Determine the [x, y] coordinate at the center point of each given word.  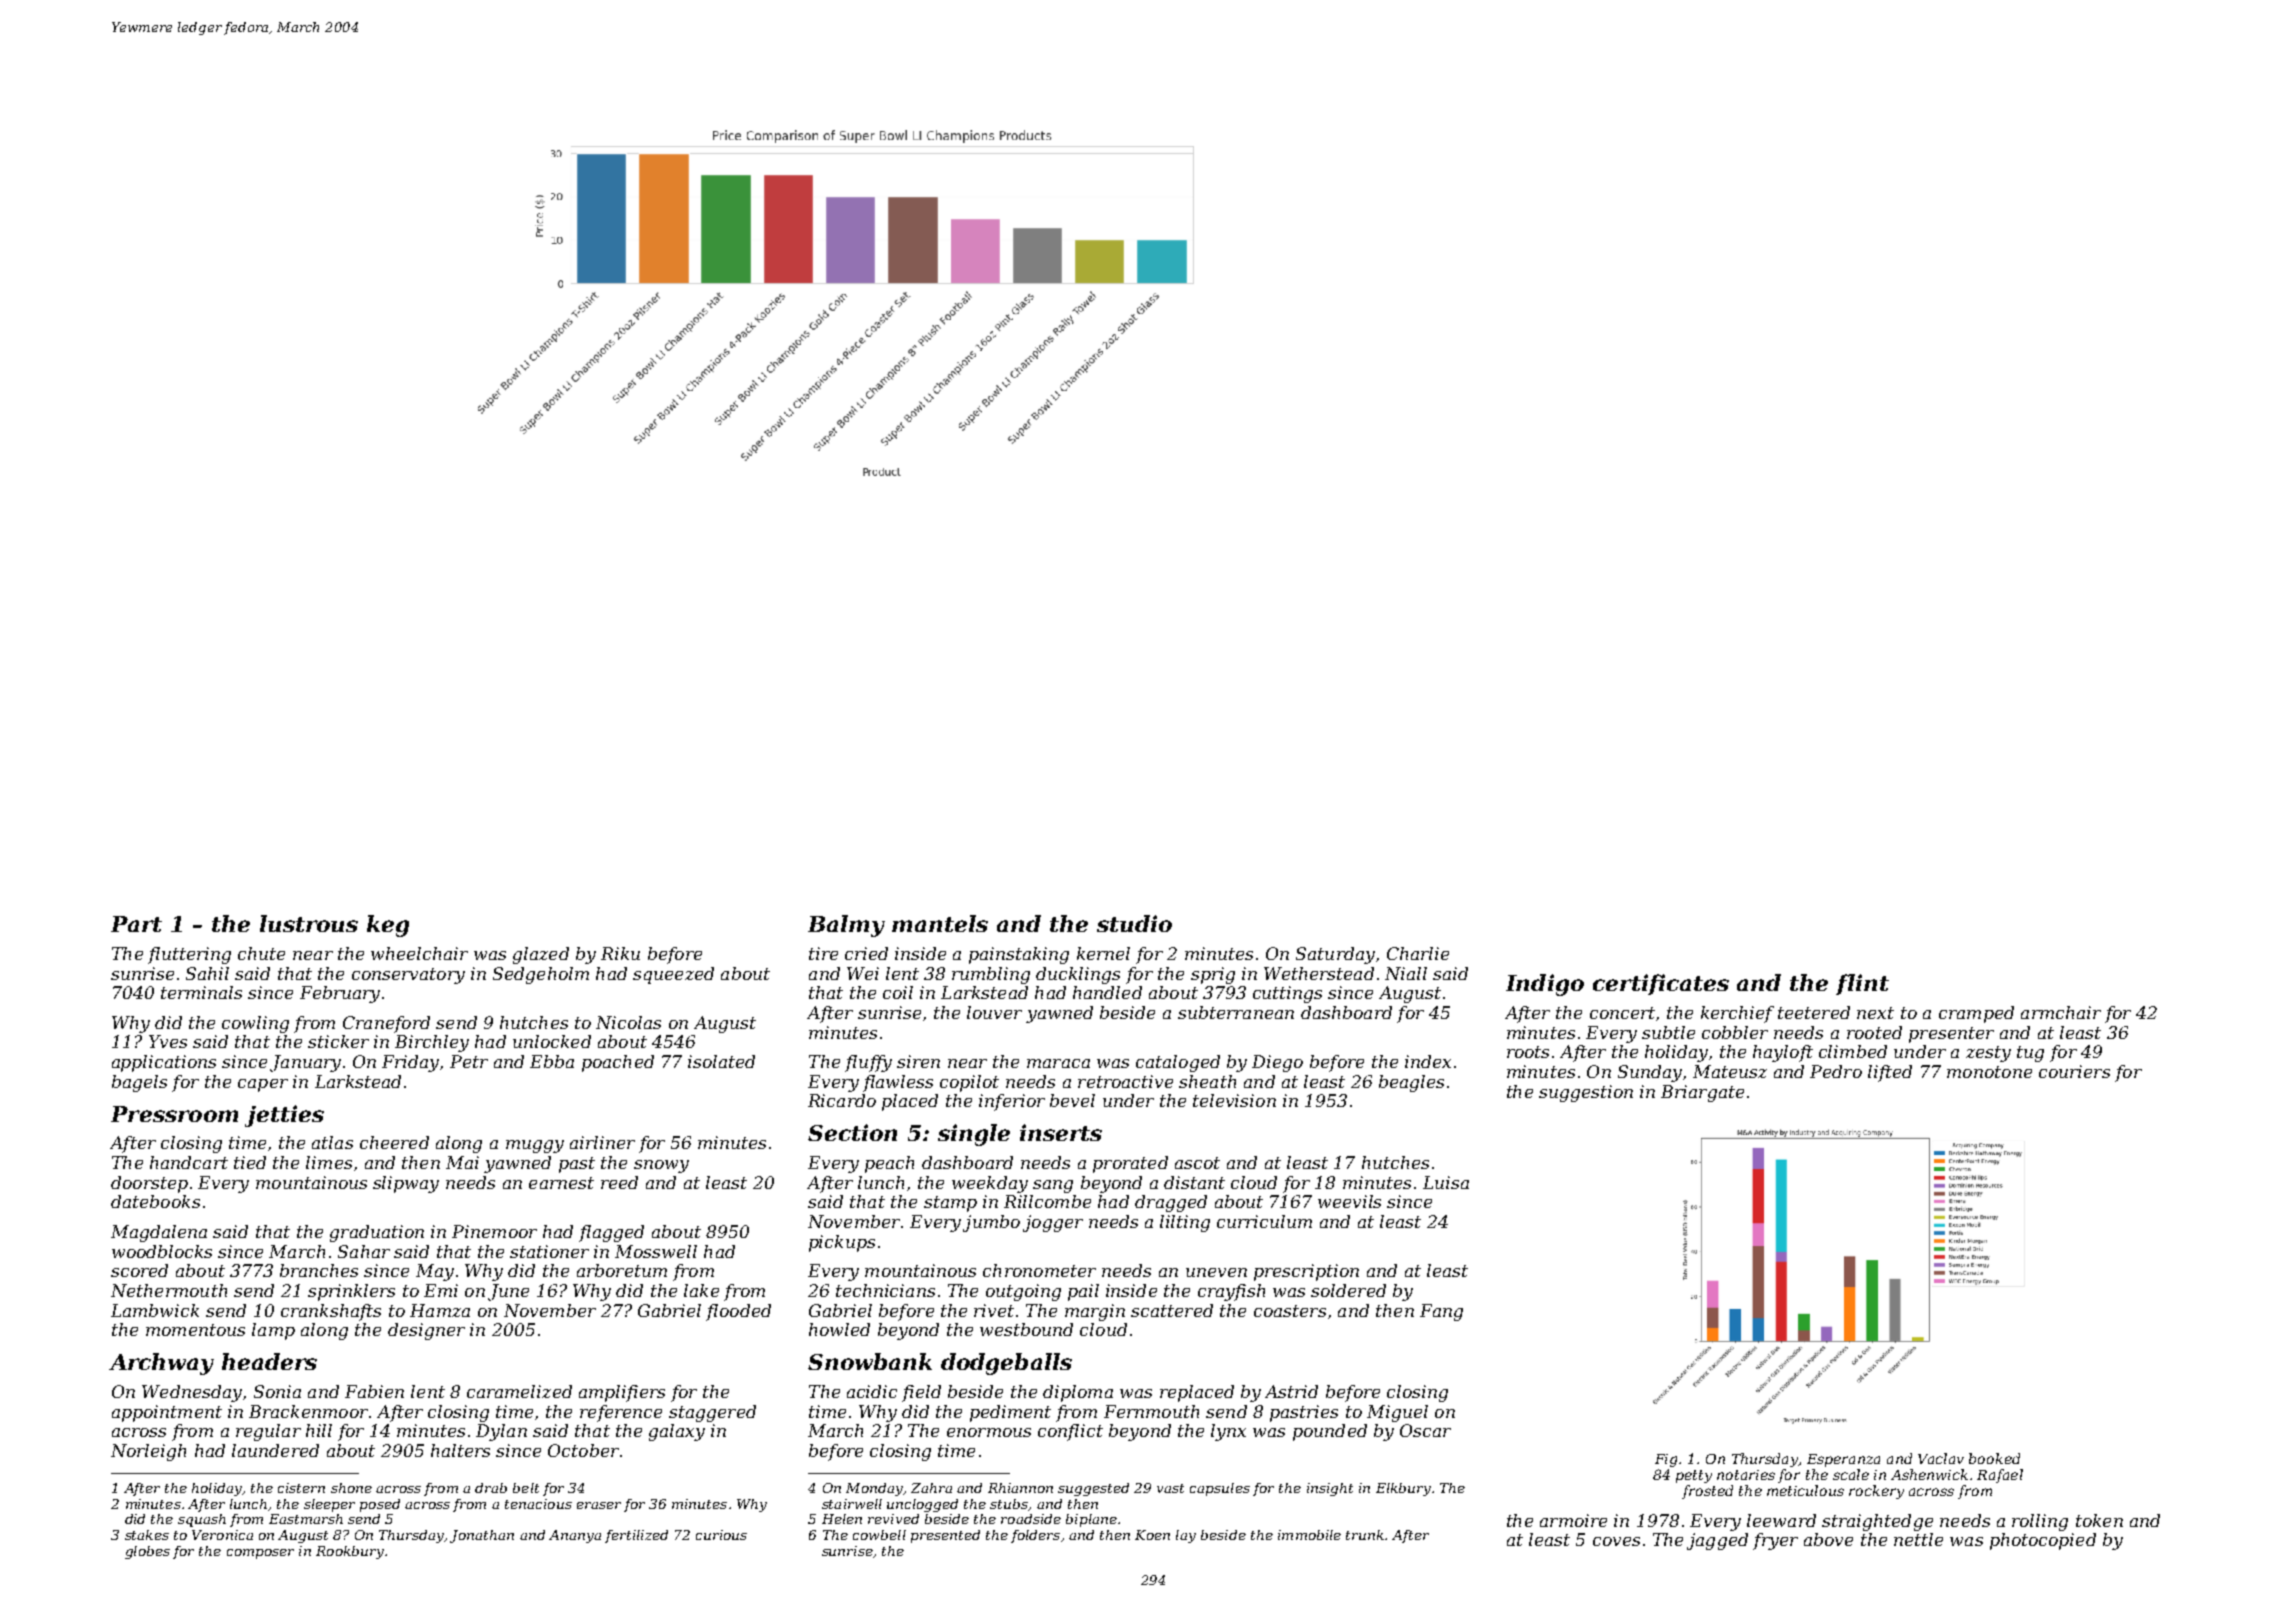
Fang [1441, 1312]
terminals [201, 992]
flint [1862, 984]
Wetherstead [1319, 973]
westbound [1026, 1329]
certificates [1661, 984]
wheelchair [419, 953]
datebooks [155, 1201]
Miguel [1397, 1413]
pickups [842, 1243]
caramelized [519, 1391]
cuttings [1287, 994]
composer [260, 1554]
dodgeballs [1006, 1364]
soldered [1348, 1290]
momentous [195, 1330]
